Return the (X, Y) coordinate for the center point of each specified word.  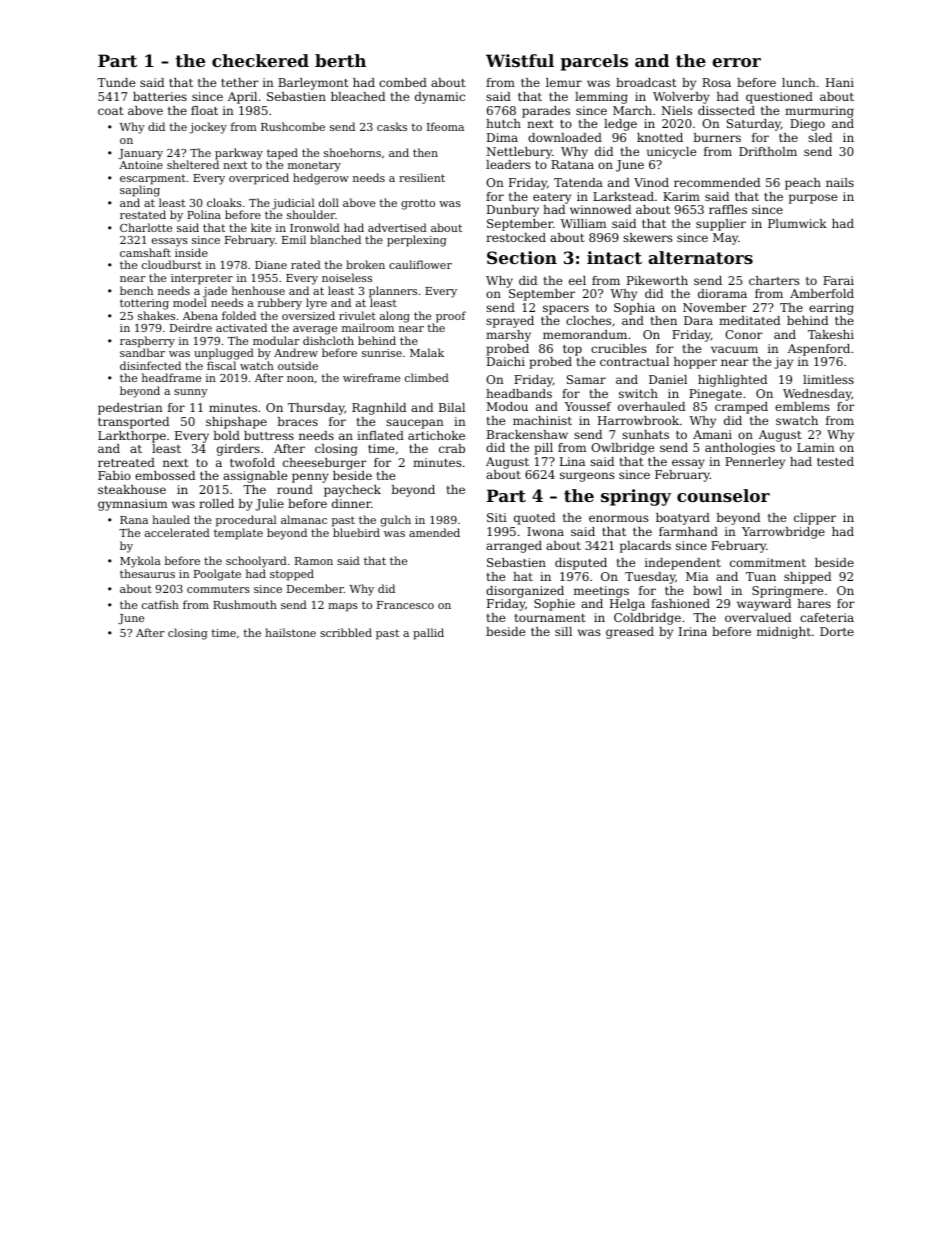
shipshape (236, 423)
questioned (779, 98)
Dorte (837, 631)
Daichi (506, 361)
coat (110, 111)
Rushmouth (245, 604)
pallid (428, 634)
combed (403, 82)
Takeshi (831, 334)
